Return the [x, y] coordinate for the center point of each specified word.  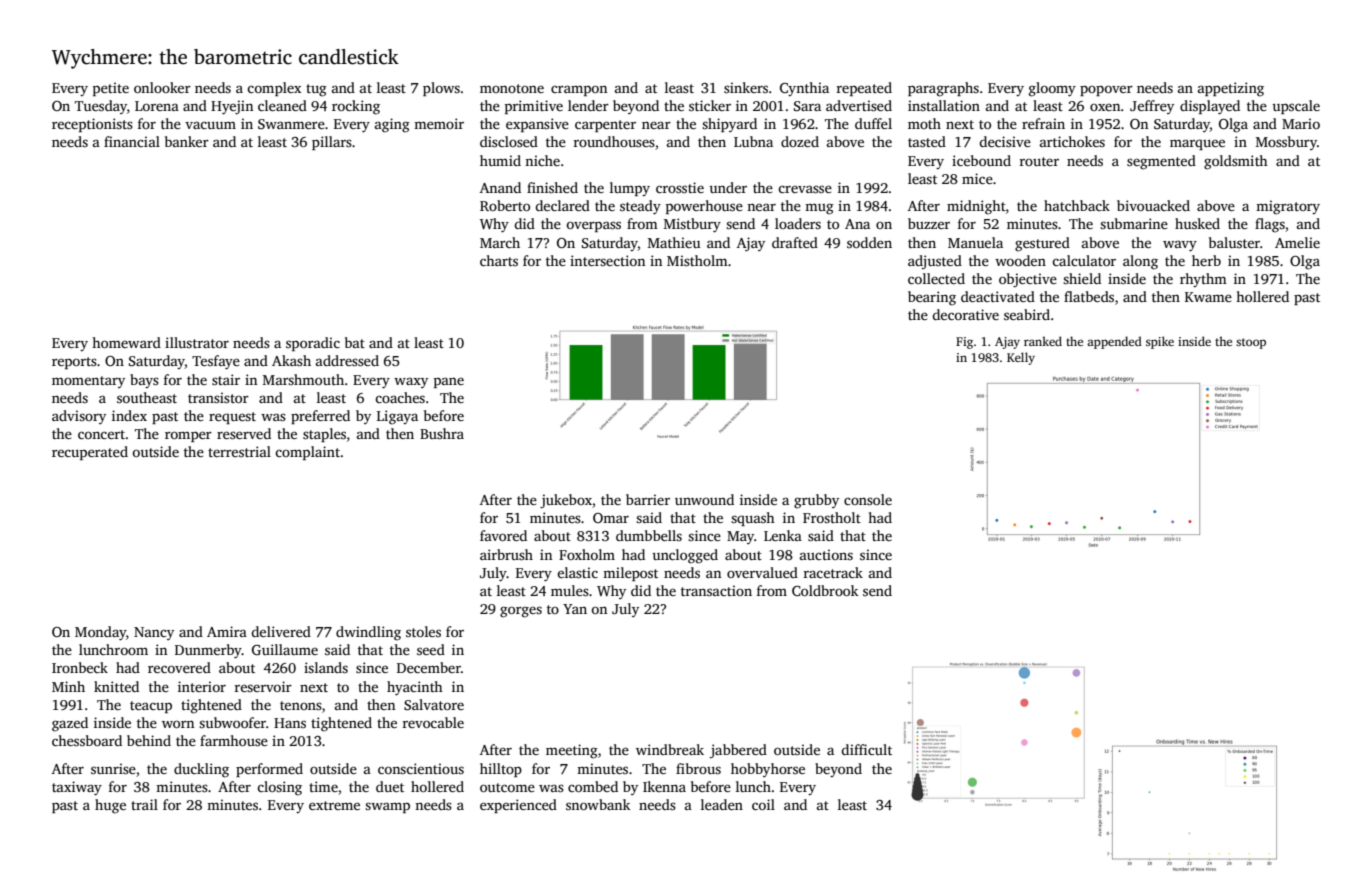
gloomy [1052, 89]
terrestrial [239, 451]
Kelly [1021, 358]
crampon [579, 90]
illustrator [197, 342]
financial [132, 141]
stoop [1251, 343]
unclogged [685, 556]
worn [178, 724]
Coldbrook [825, 590]
